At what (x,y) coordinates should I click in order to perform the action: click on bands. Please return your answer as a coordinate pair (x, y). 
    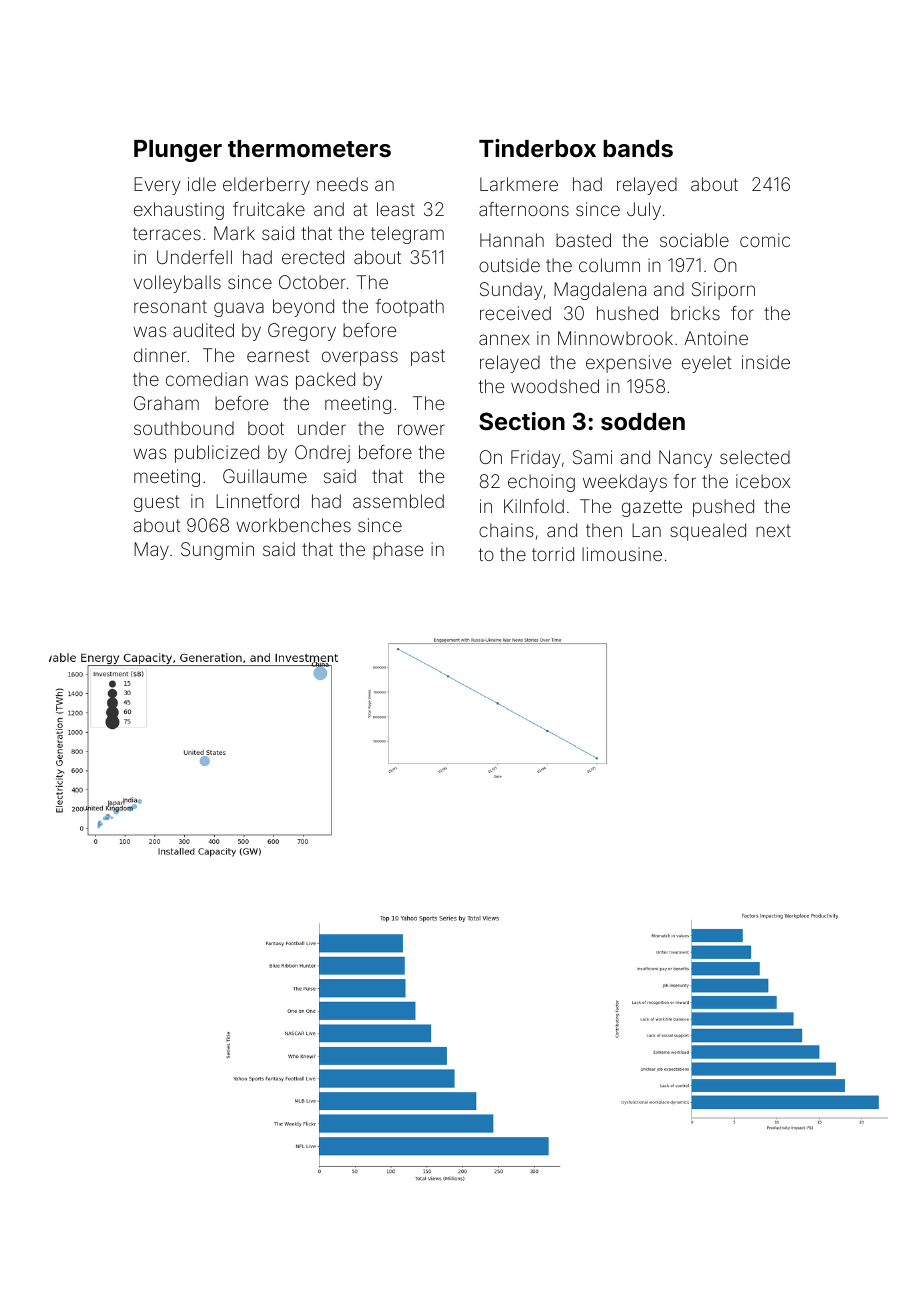
    Looking at the image, I should click on (638, 149).
